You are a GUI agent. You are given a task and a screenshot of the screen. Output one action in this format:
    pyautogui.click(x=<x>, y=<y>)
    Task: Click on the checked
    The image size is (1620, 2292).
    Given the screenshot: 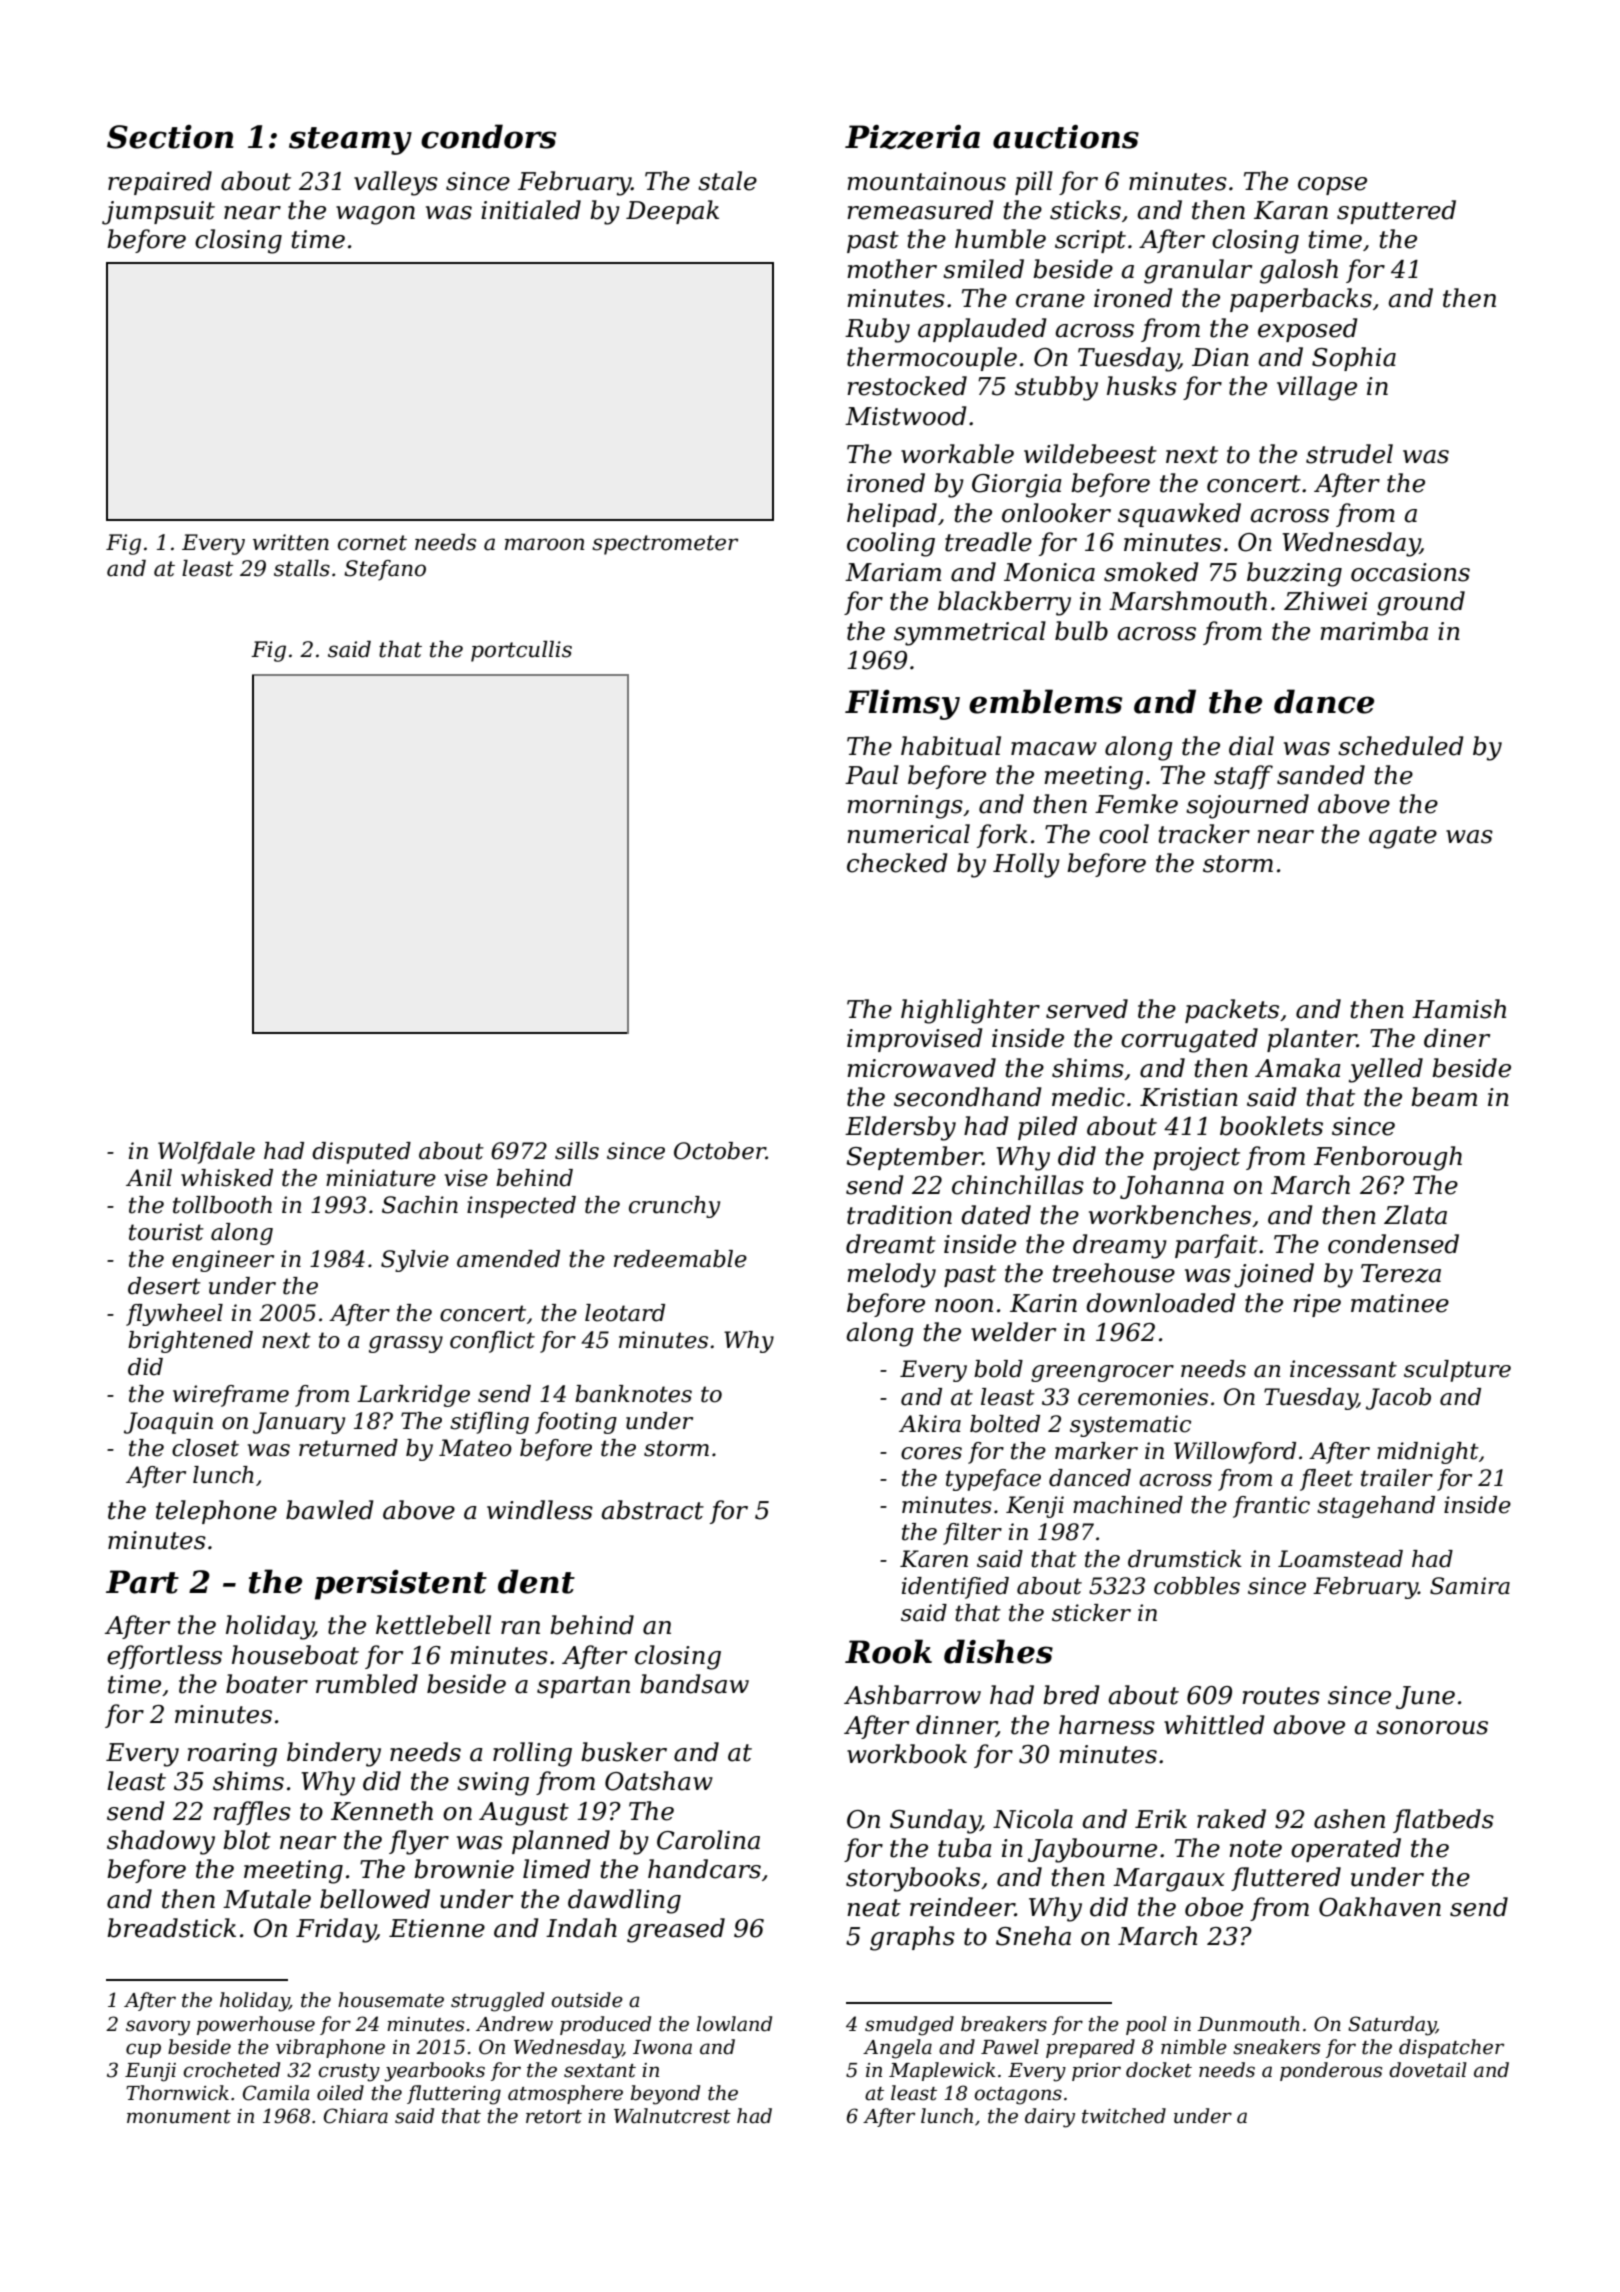 What is the action you would take?
    pyautogui.click(x=897, y=863)
